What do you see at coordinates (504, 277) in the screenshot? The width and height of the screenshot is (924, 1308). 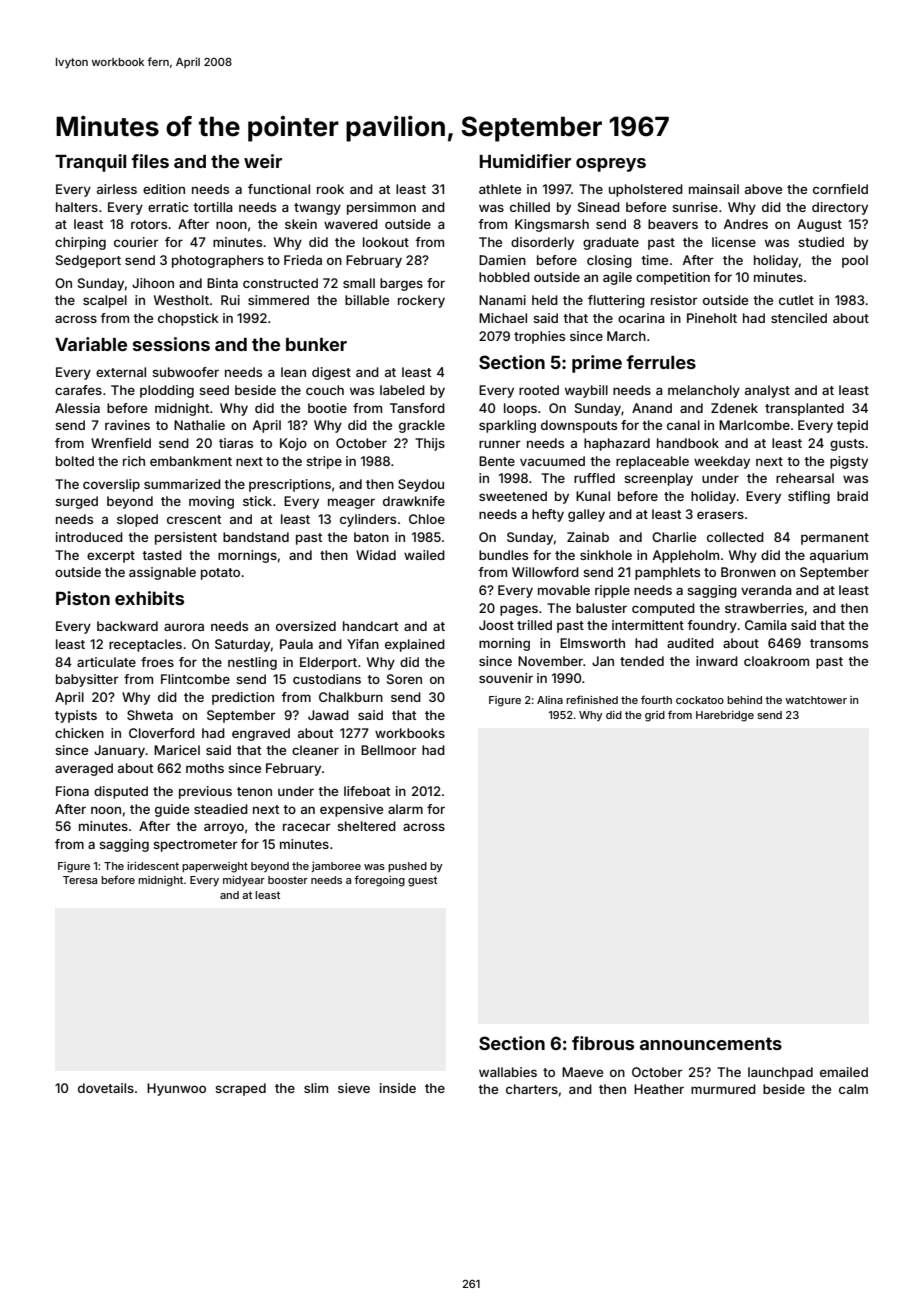 I see `hobbled` at bounding box center [504, 277].
